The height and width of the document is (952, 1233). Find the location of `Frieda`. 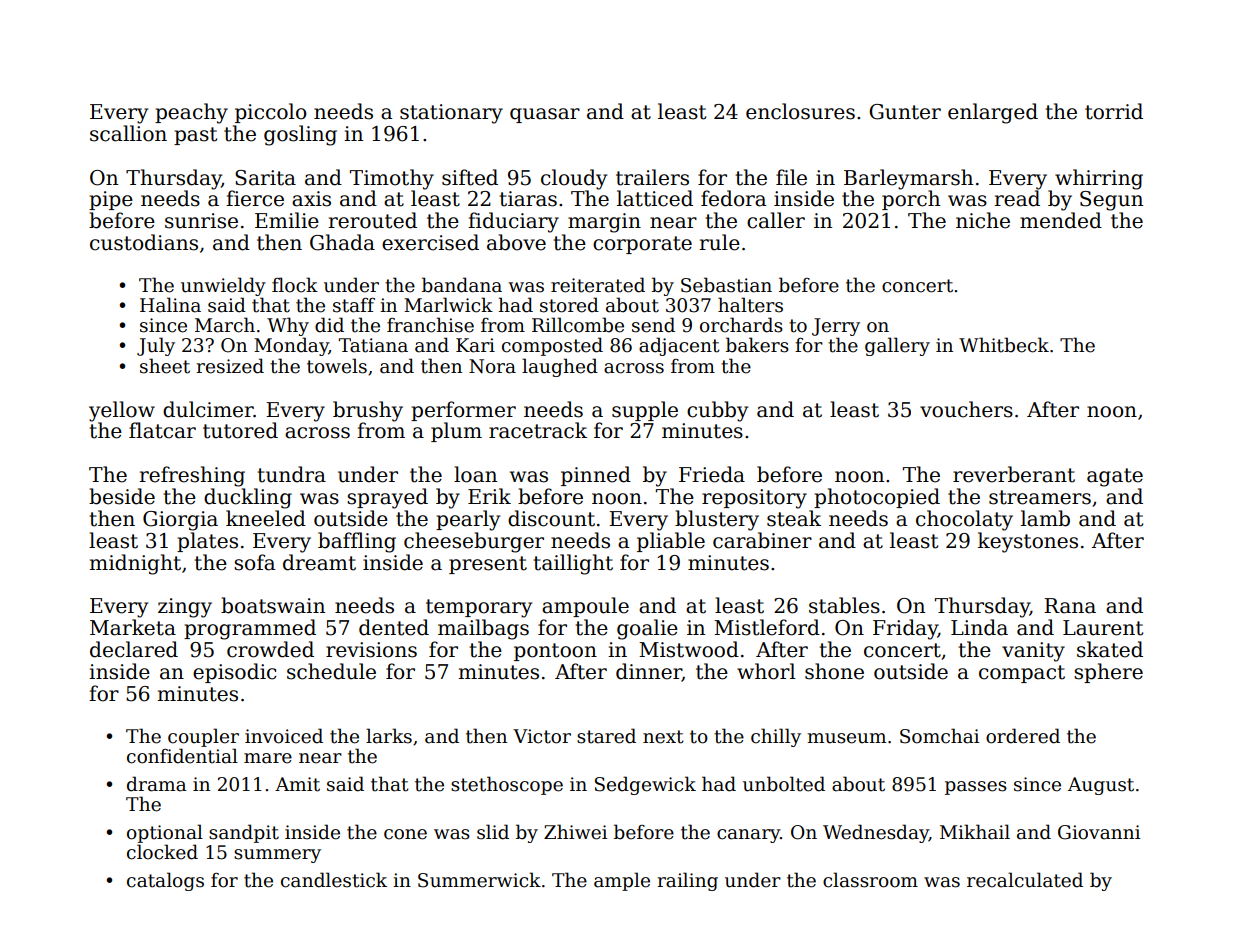

Frieda is located at coordinates (712, 474).
